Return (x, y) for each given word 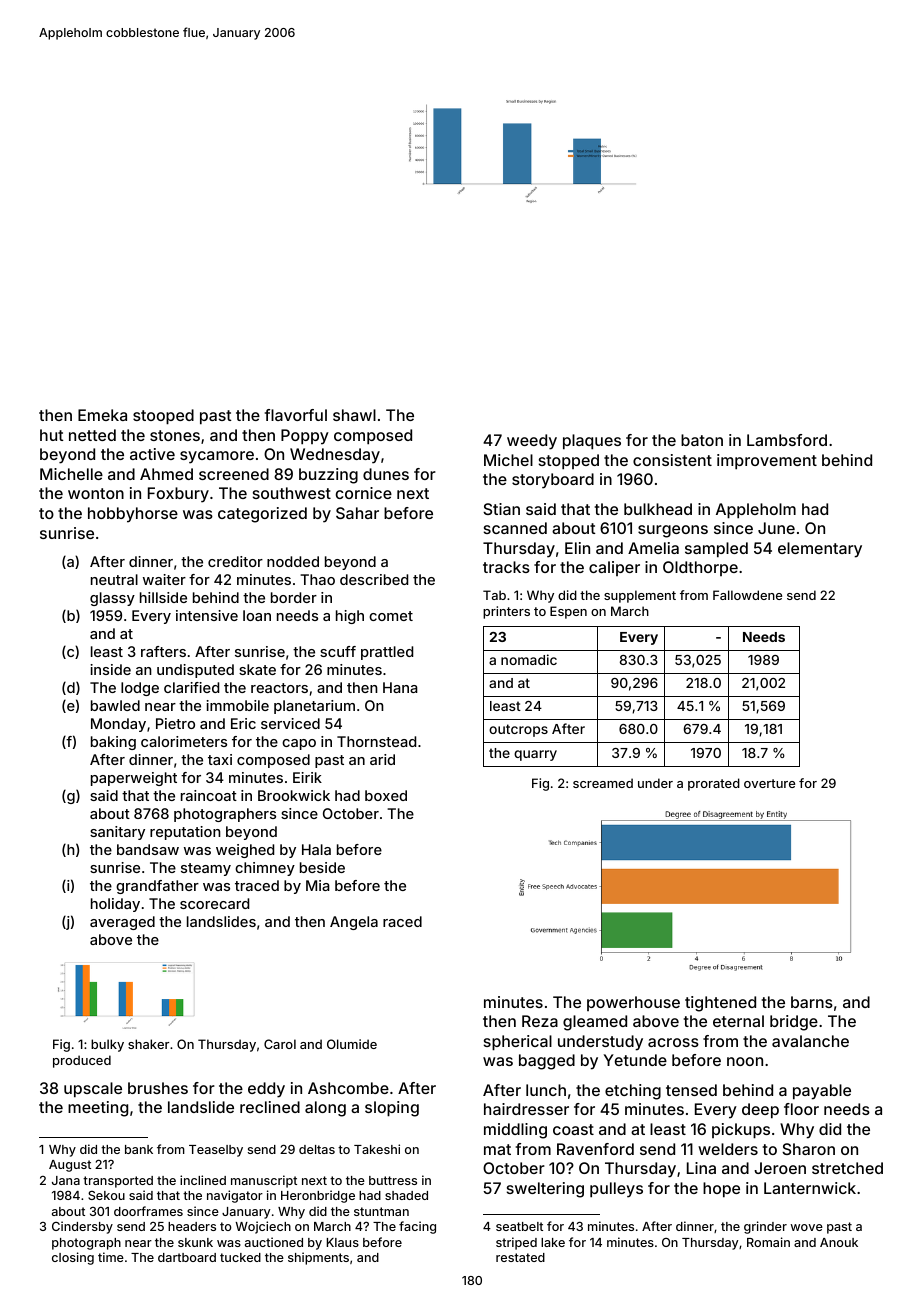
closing (73, 1258)
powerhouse (633, 1003)
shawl (354, 415)
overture (769, 783)
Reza (540, 1021)
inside (110, 669)
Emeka (102, 415)
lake (553, 1242)
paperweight (134, 779)
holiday (115, 905)
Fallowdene (747, 595)
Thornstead (376, 741)
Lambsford (787, 440)
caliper (614, 568)
